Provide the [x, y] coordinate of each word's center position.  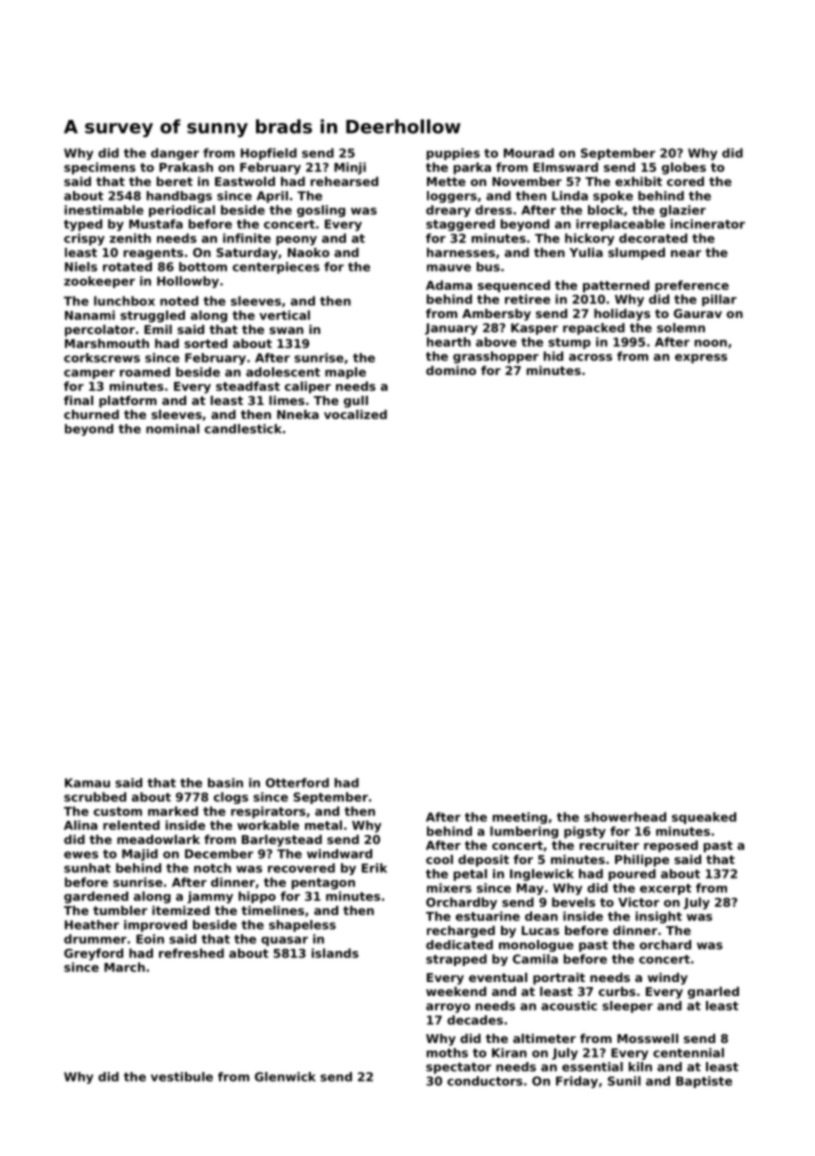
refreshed [191, 953]
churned [91, 414]
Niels [81, 267]
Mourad [529, 153]
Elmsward [565, 167]
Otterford [297, 783]
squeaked [704, 818]
